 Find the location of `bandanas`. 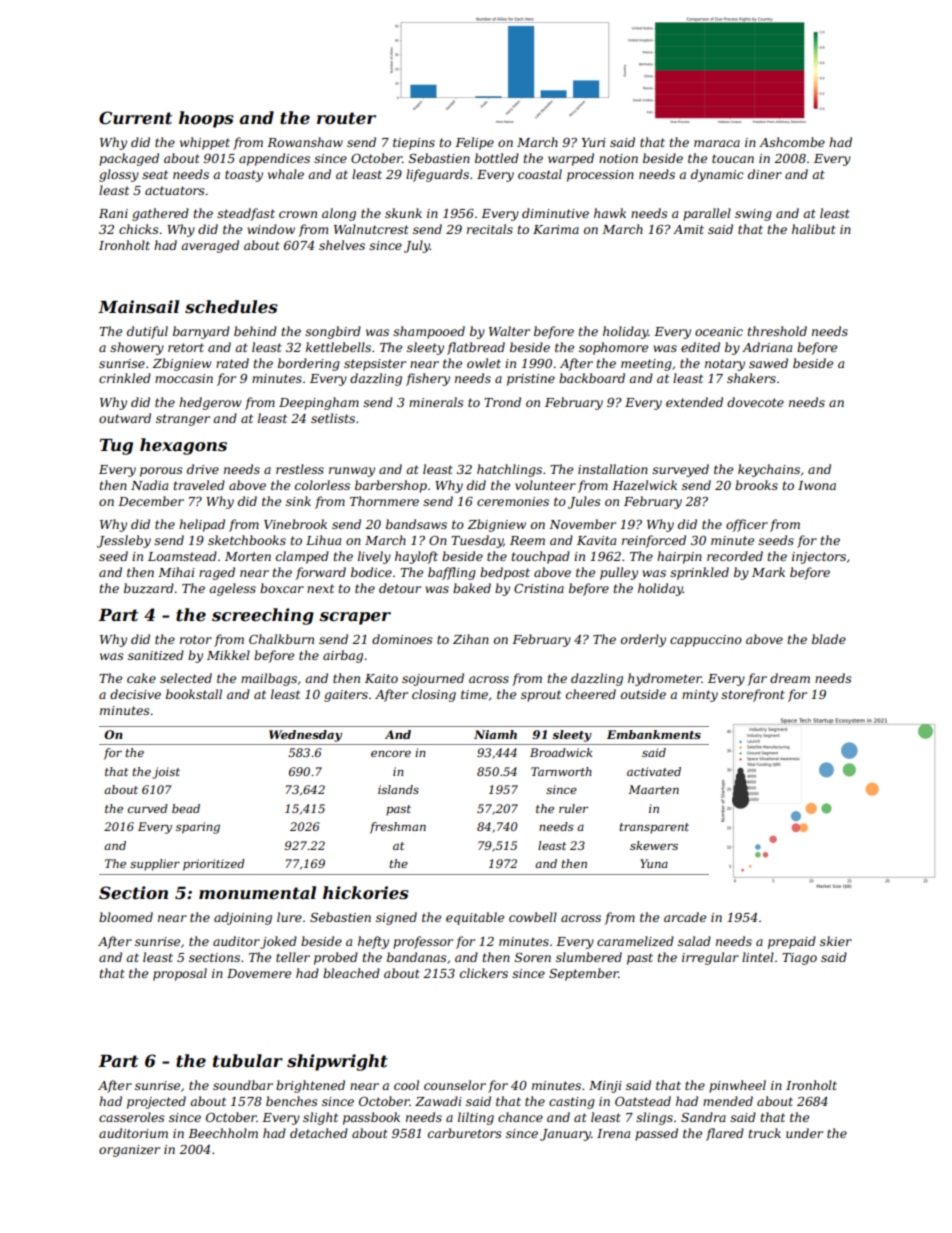

bandanas is located at coordinates (417, 957).
